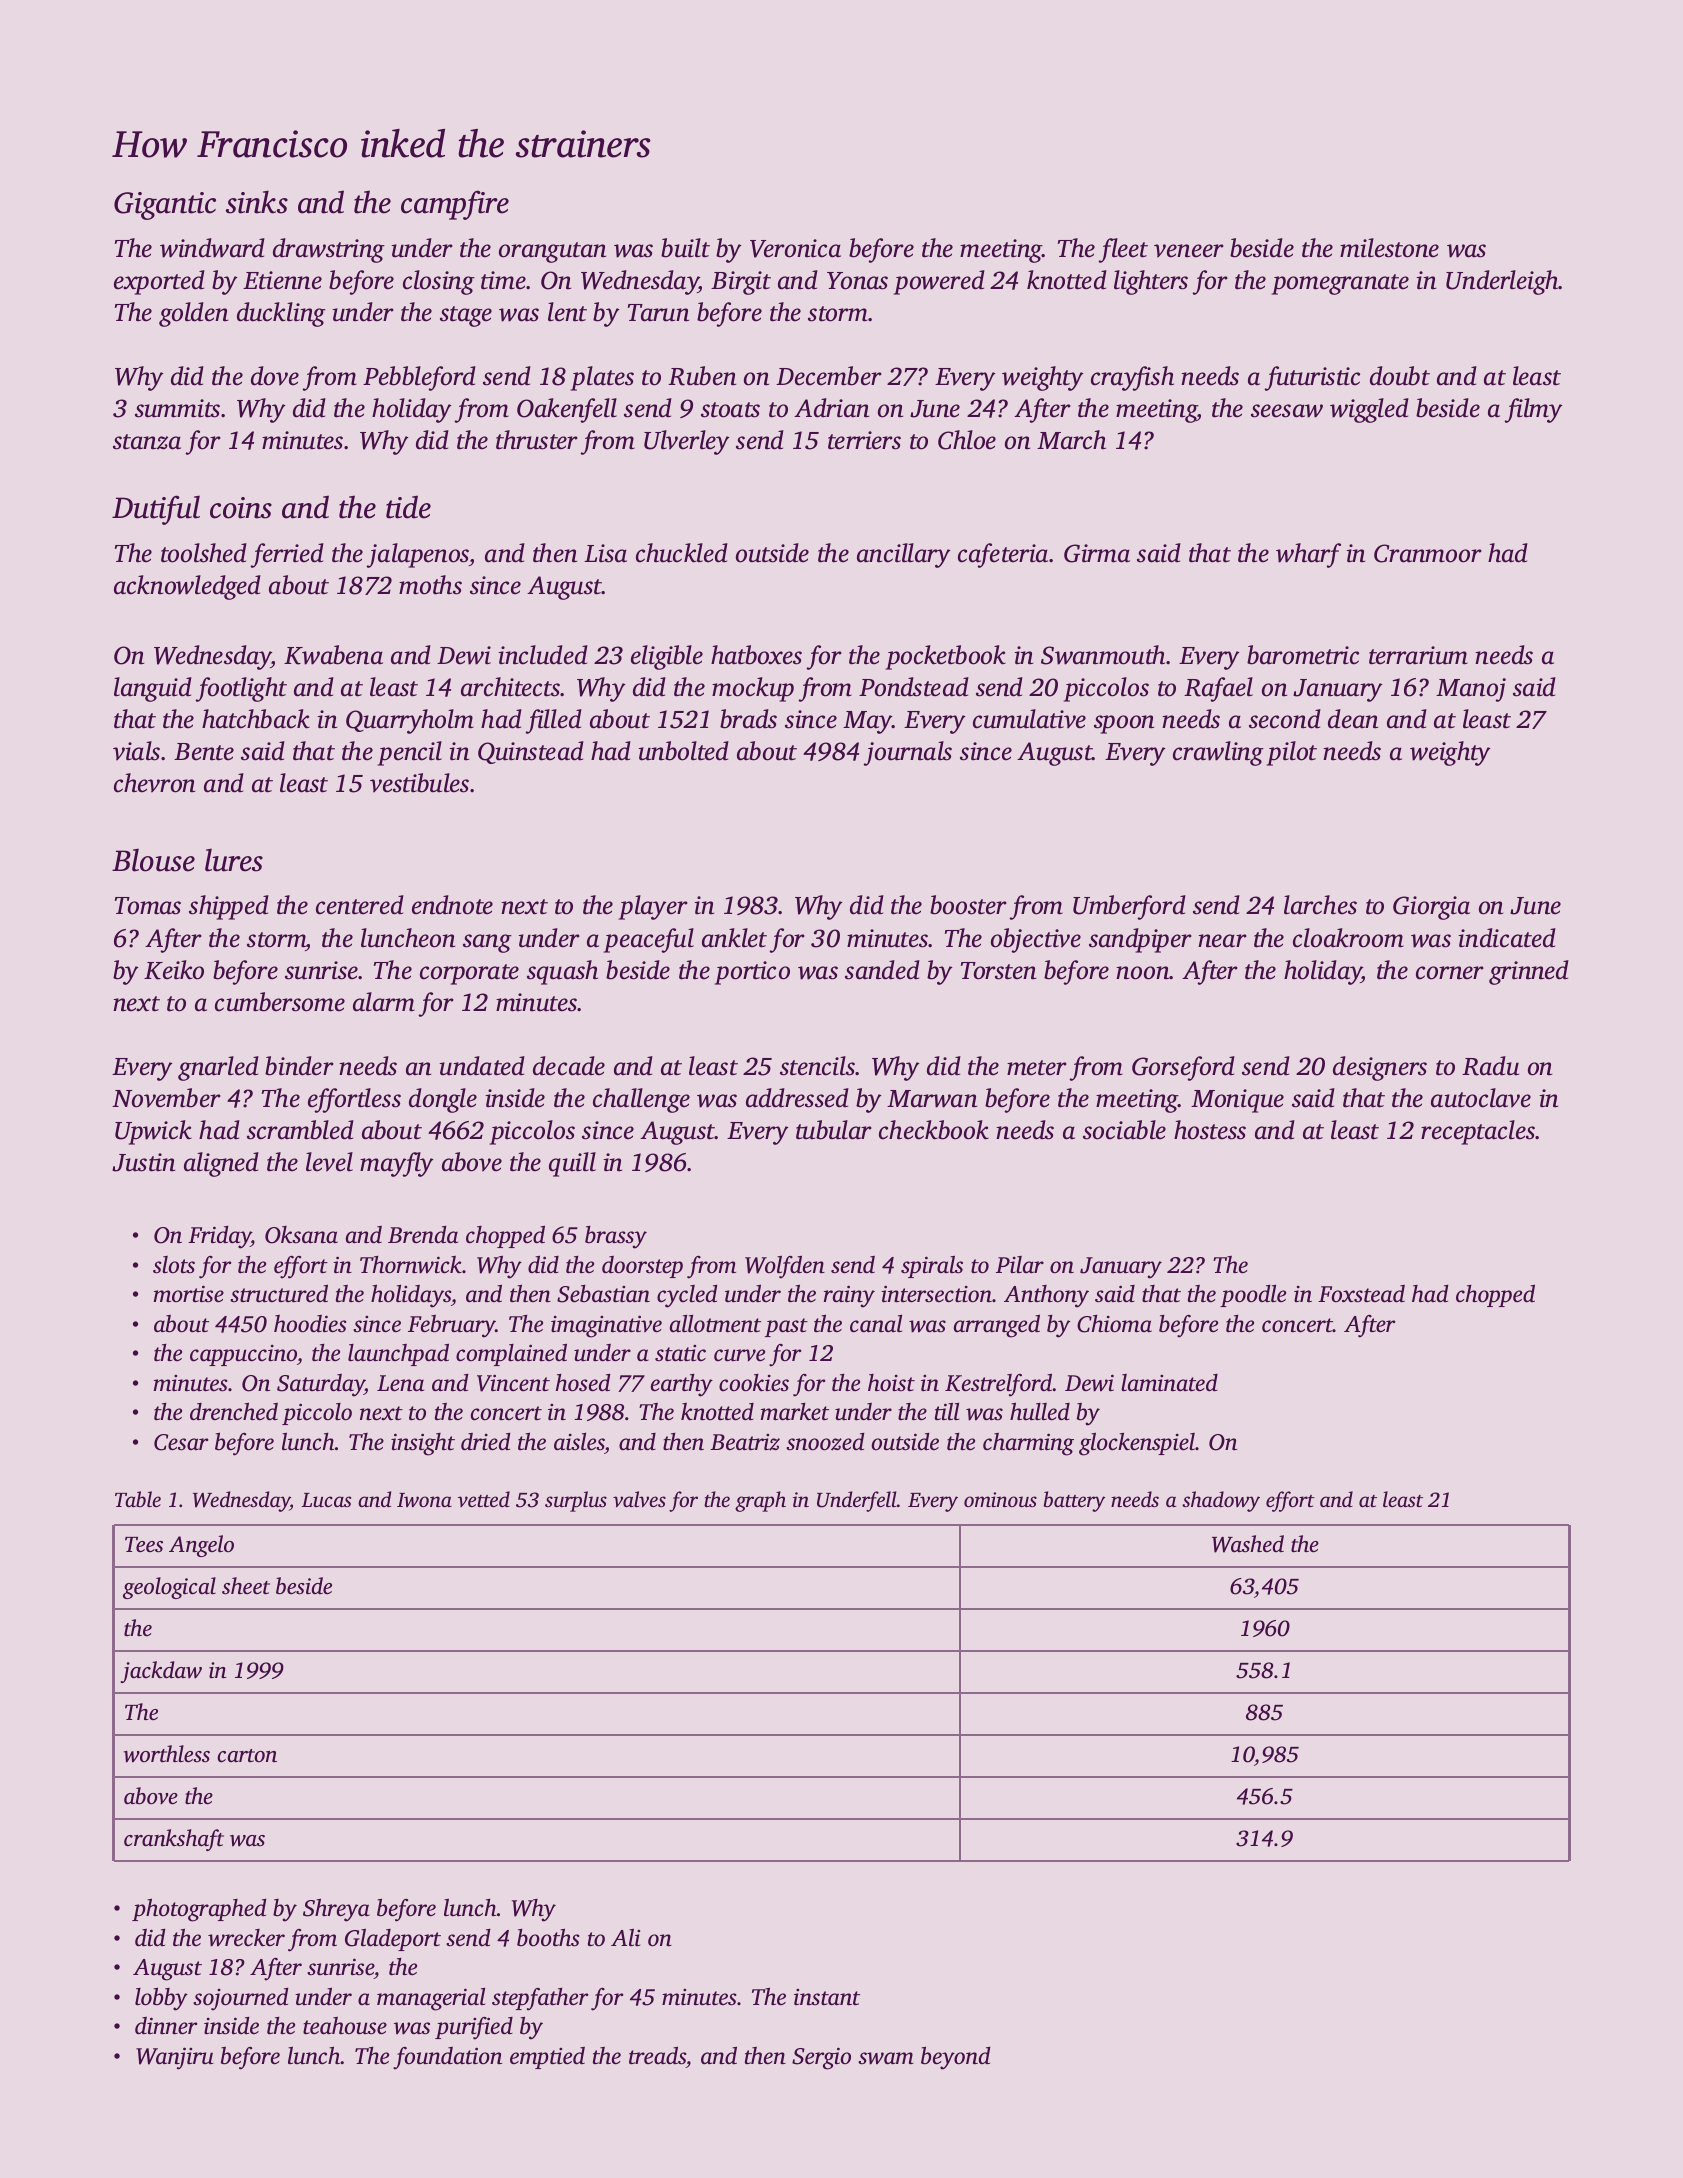 The image size is (1683, 2178). Describe the element at coordinates (1248, 1544) in the screenshot. I see `Washed` at that location.
